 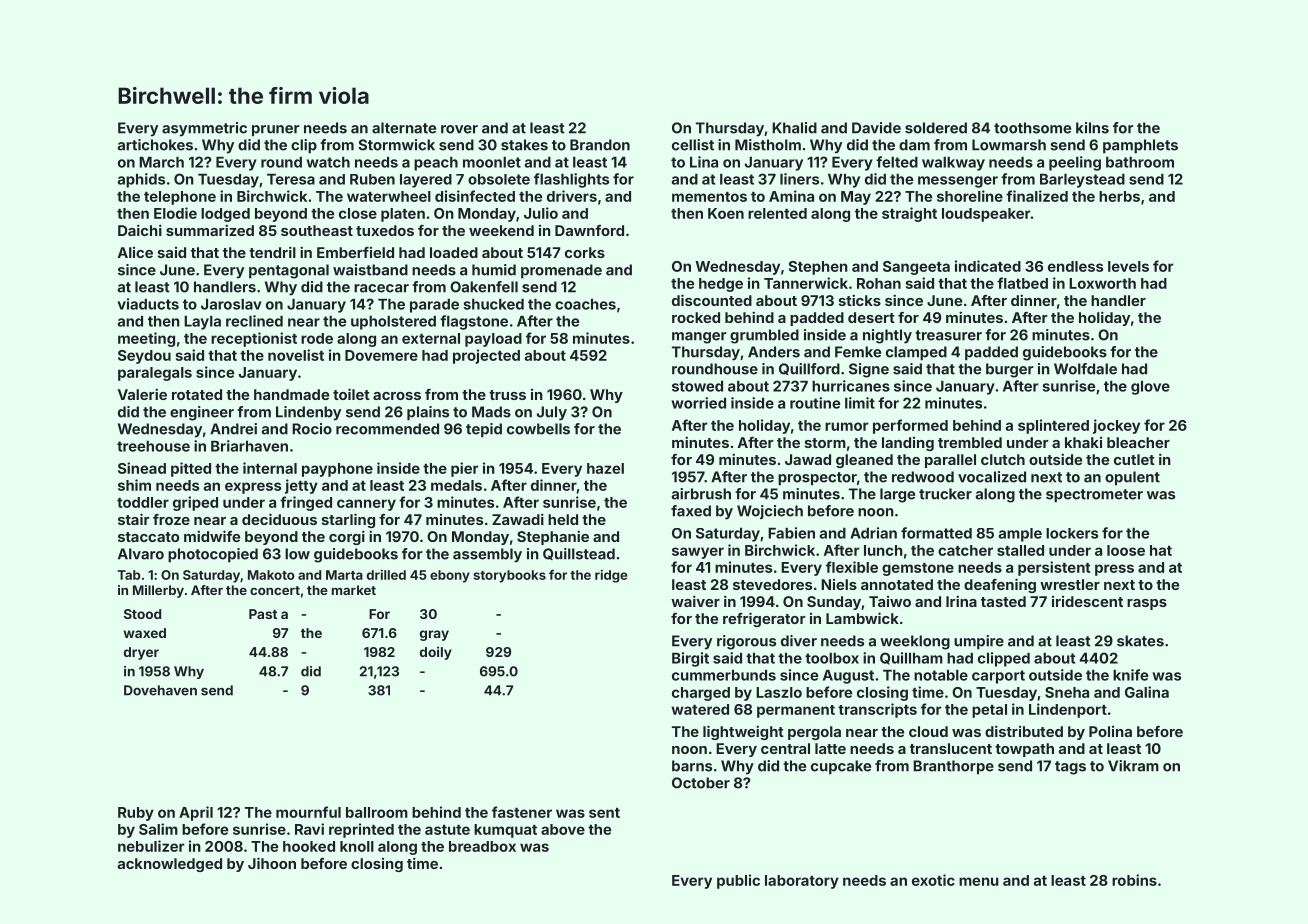 What do you see at coordinates (738, 881) in the screenshot?
I see `public` at bounding box center [738, 881].
